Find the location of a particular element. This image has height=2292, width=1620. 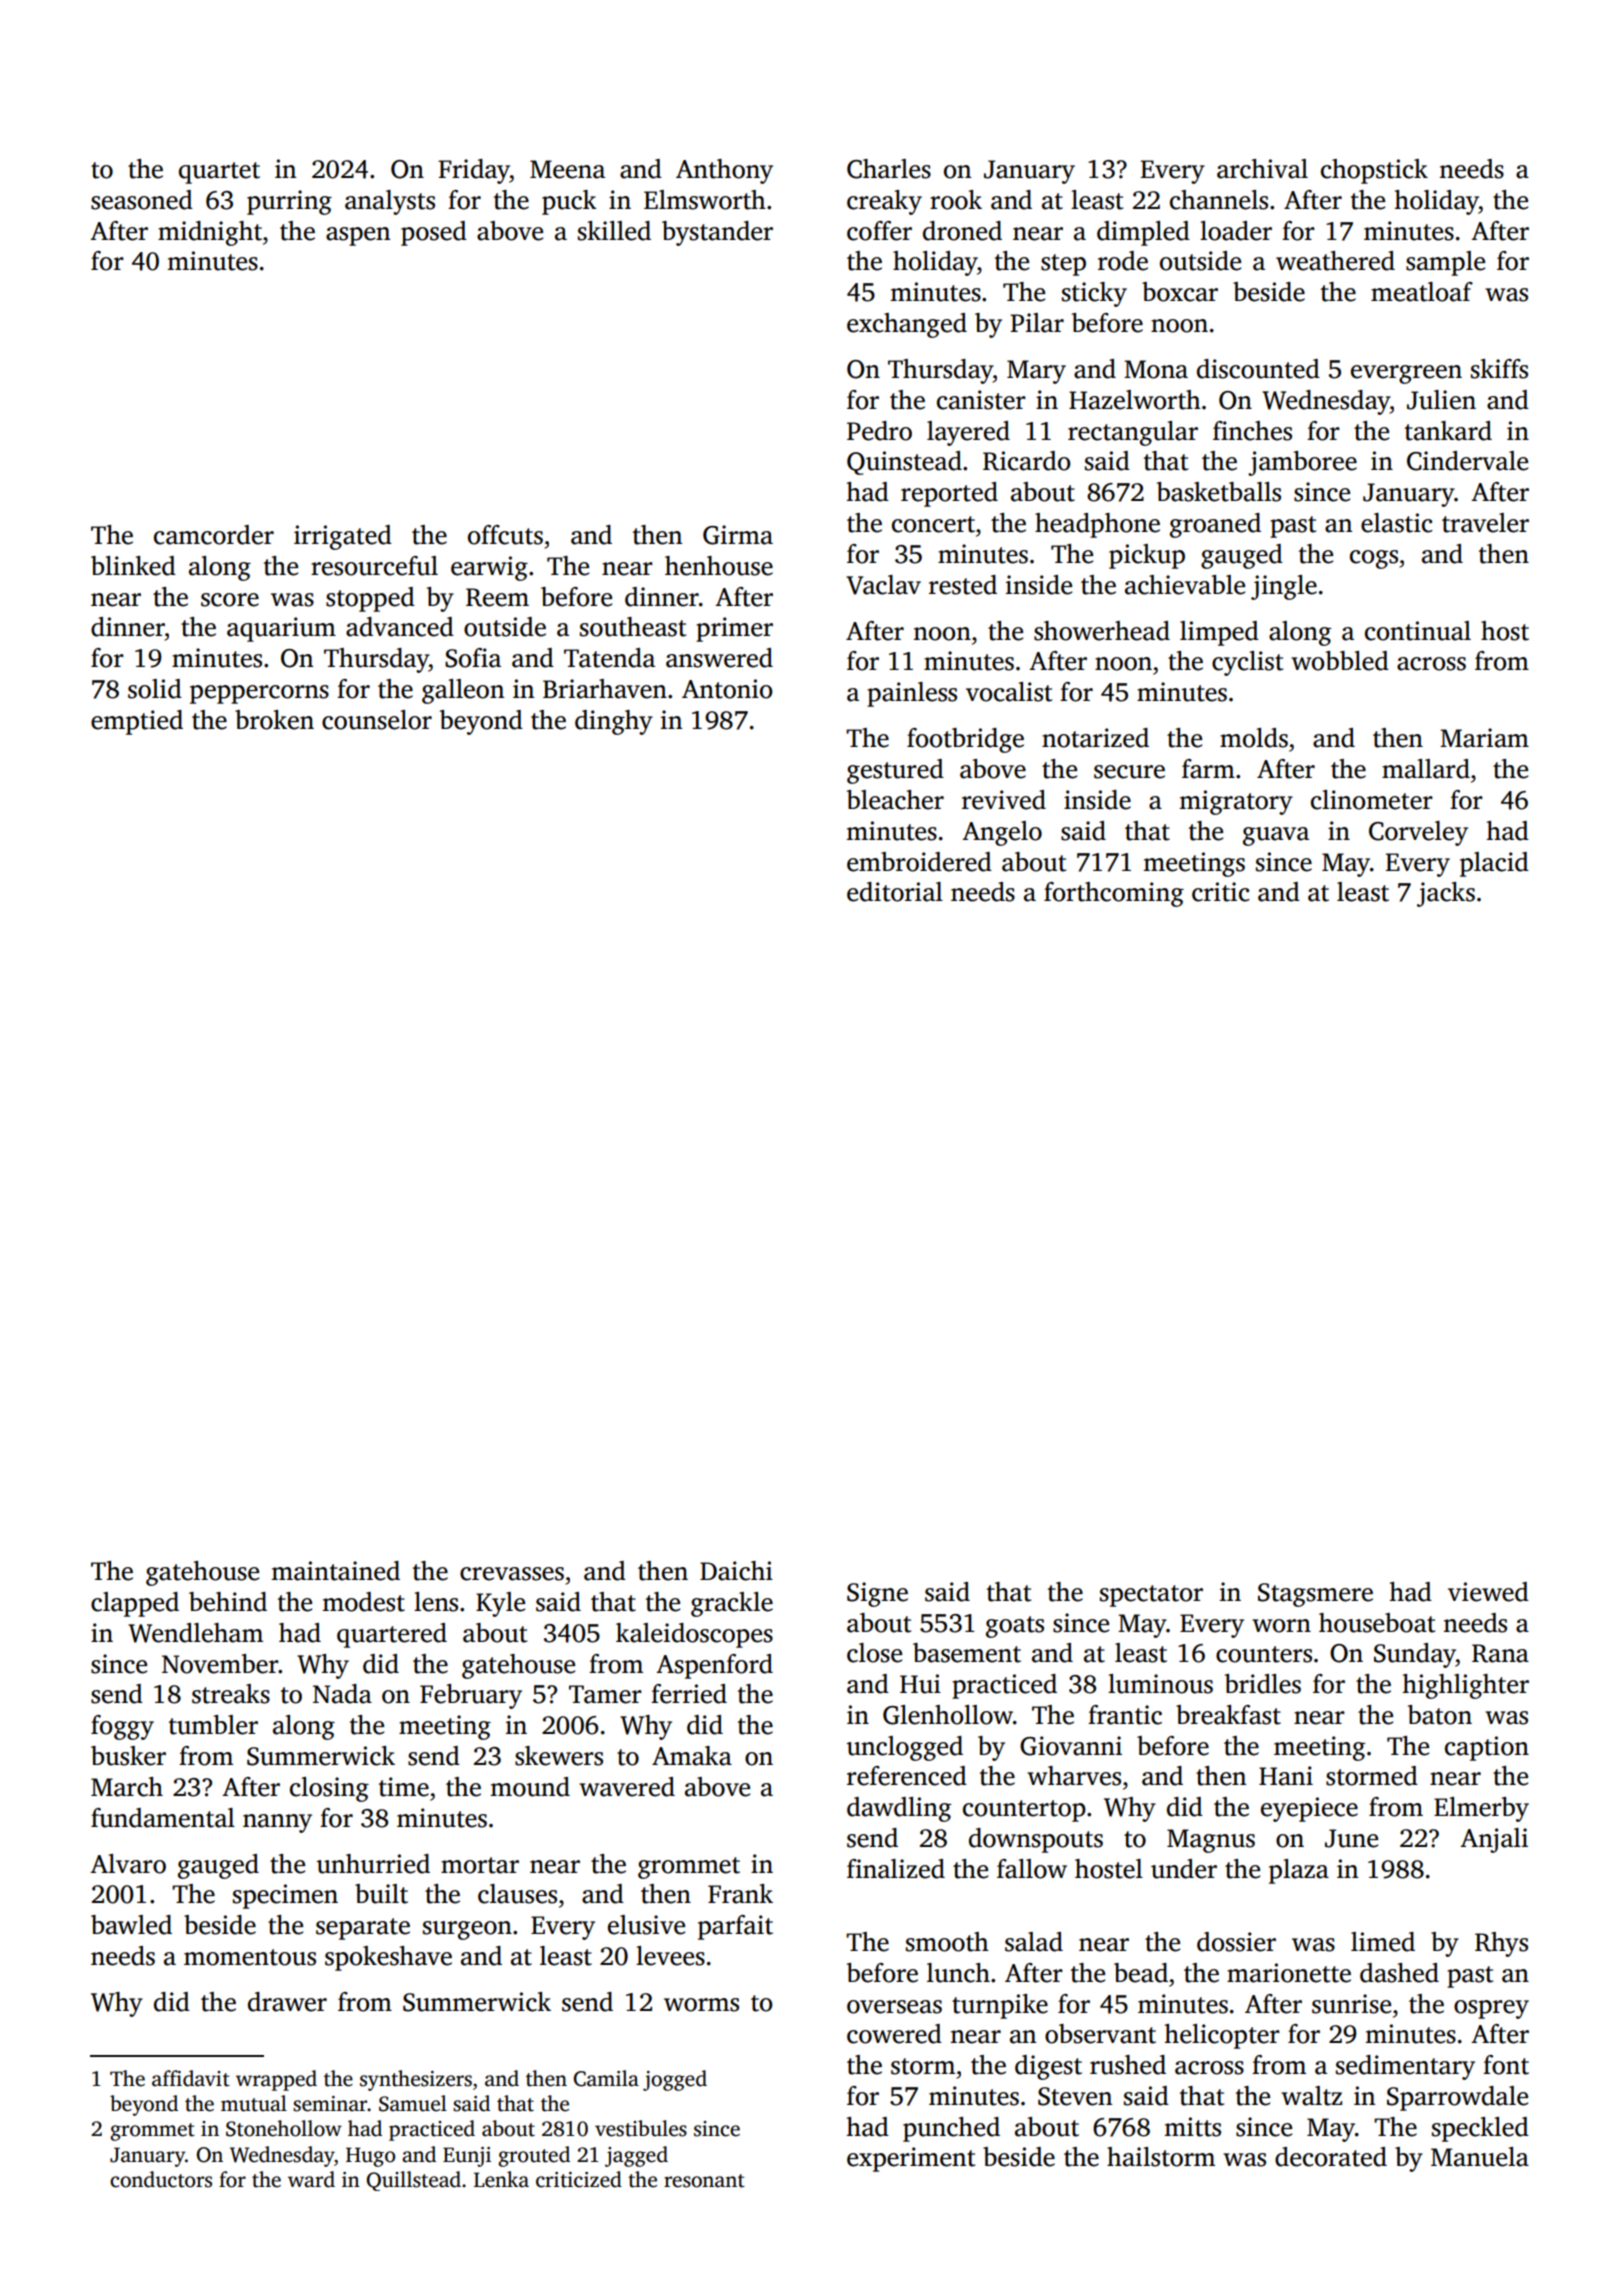

decorated is located at coordinates (1331, 2157).
